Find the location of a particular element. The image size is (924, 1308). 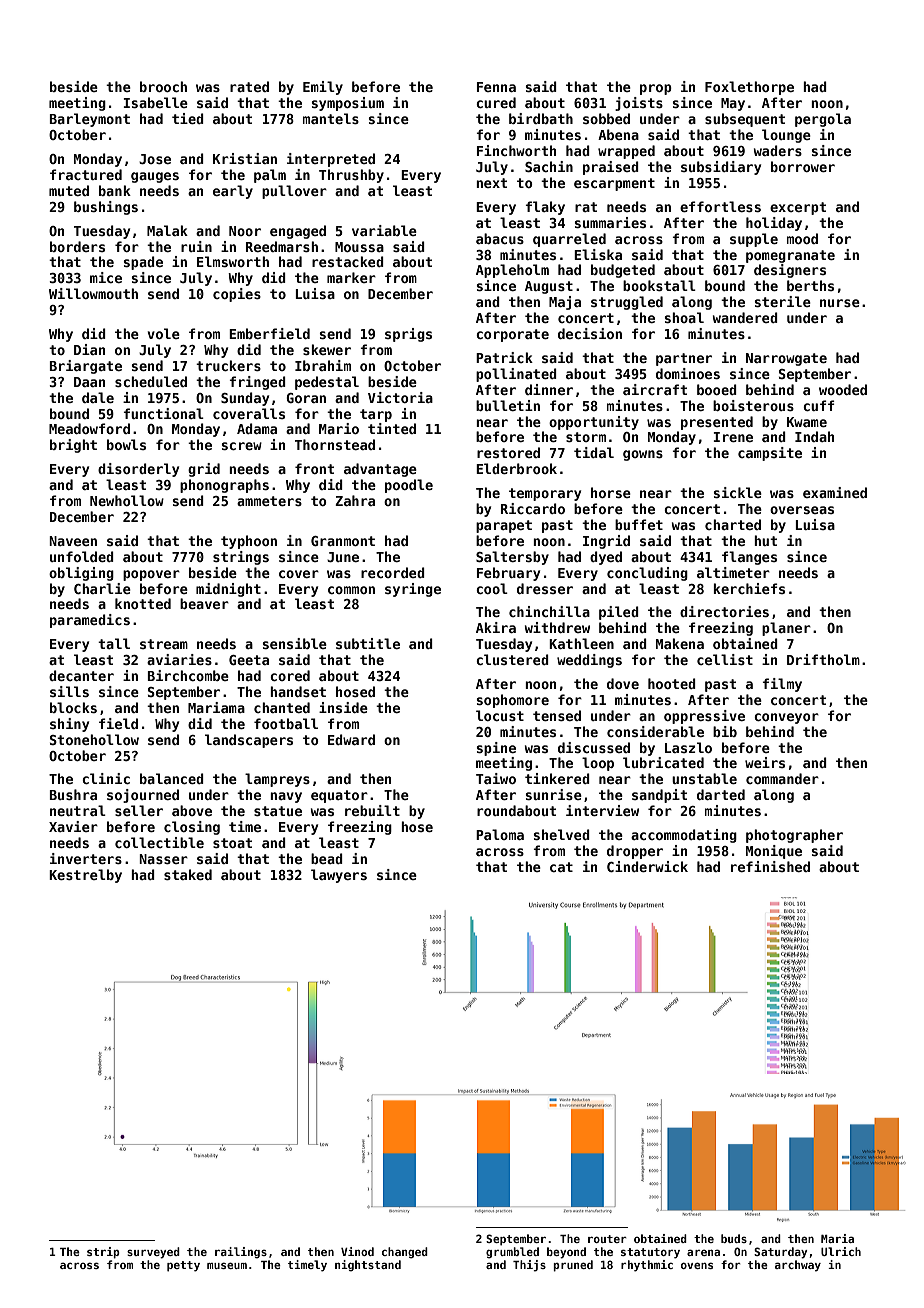

Cinderwick is located at coordinates (647, 866).
